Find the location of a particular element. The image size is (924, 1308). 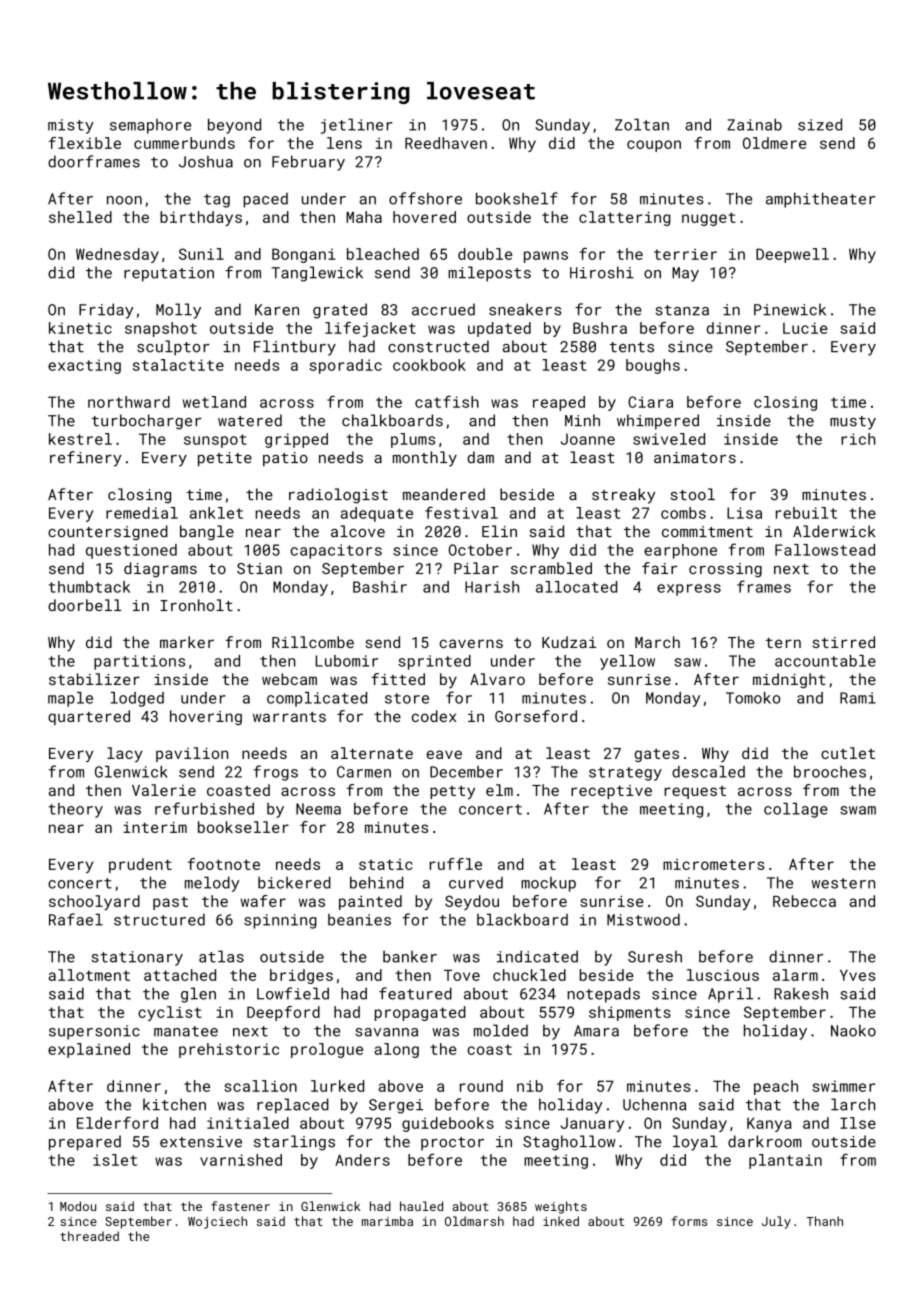

petty is located at coordinates (452, 792).
